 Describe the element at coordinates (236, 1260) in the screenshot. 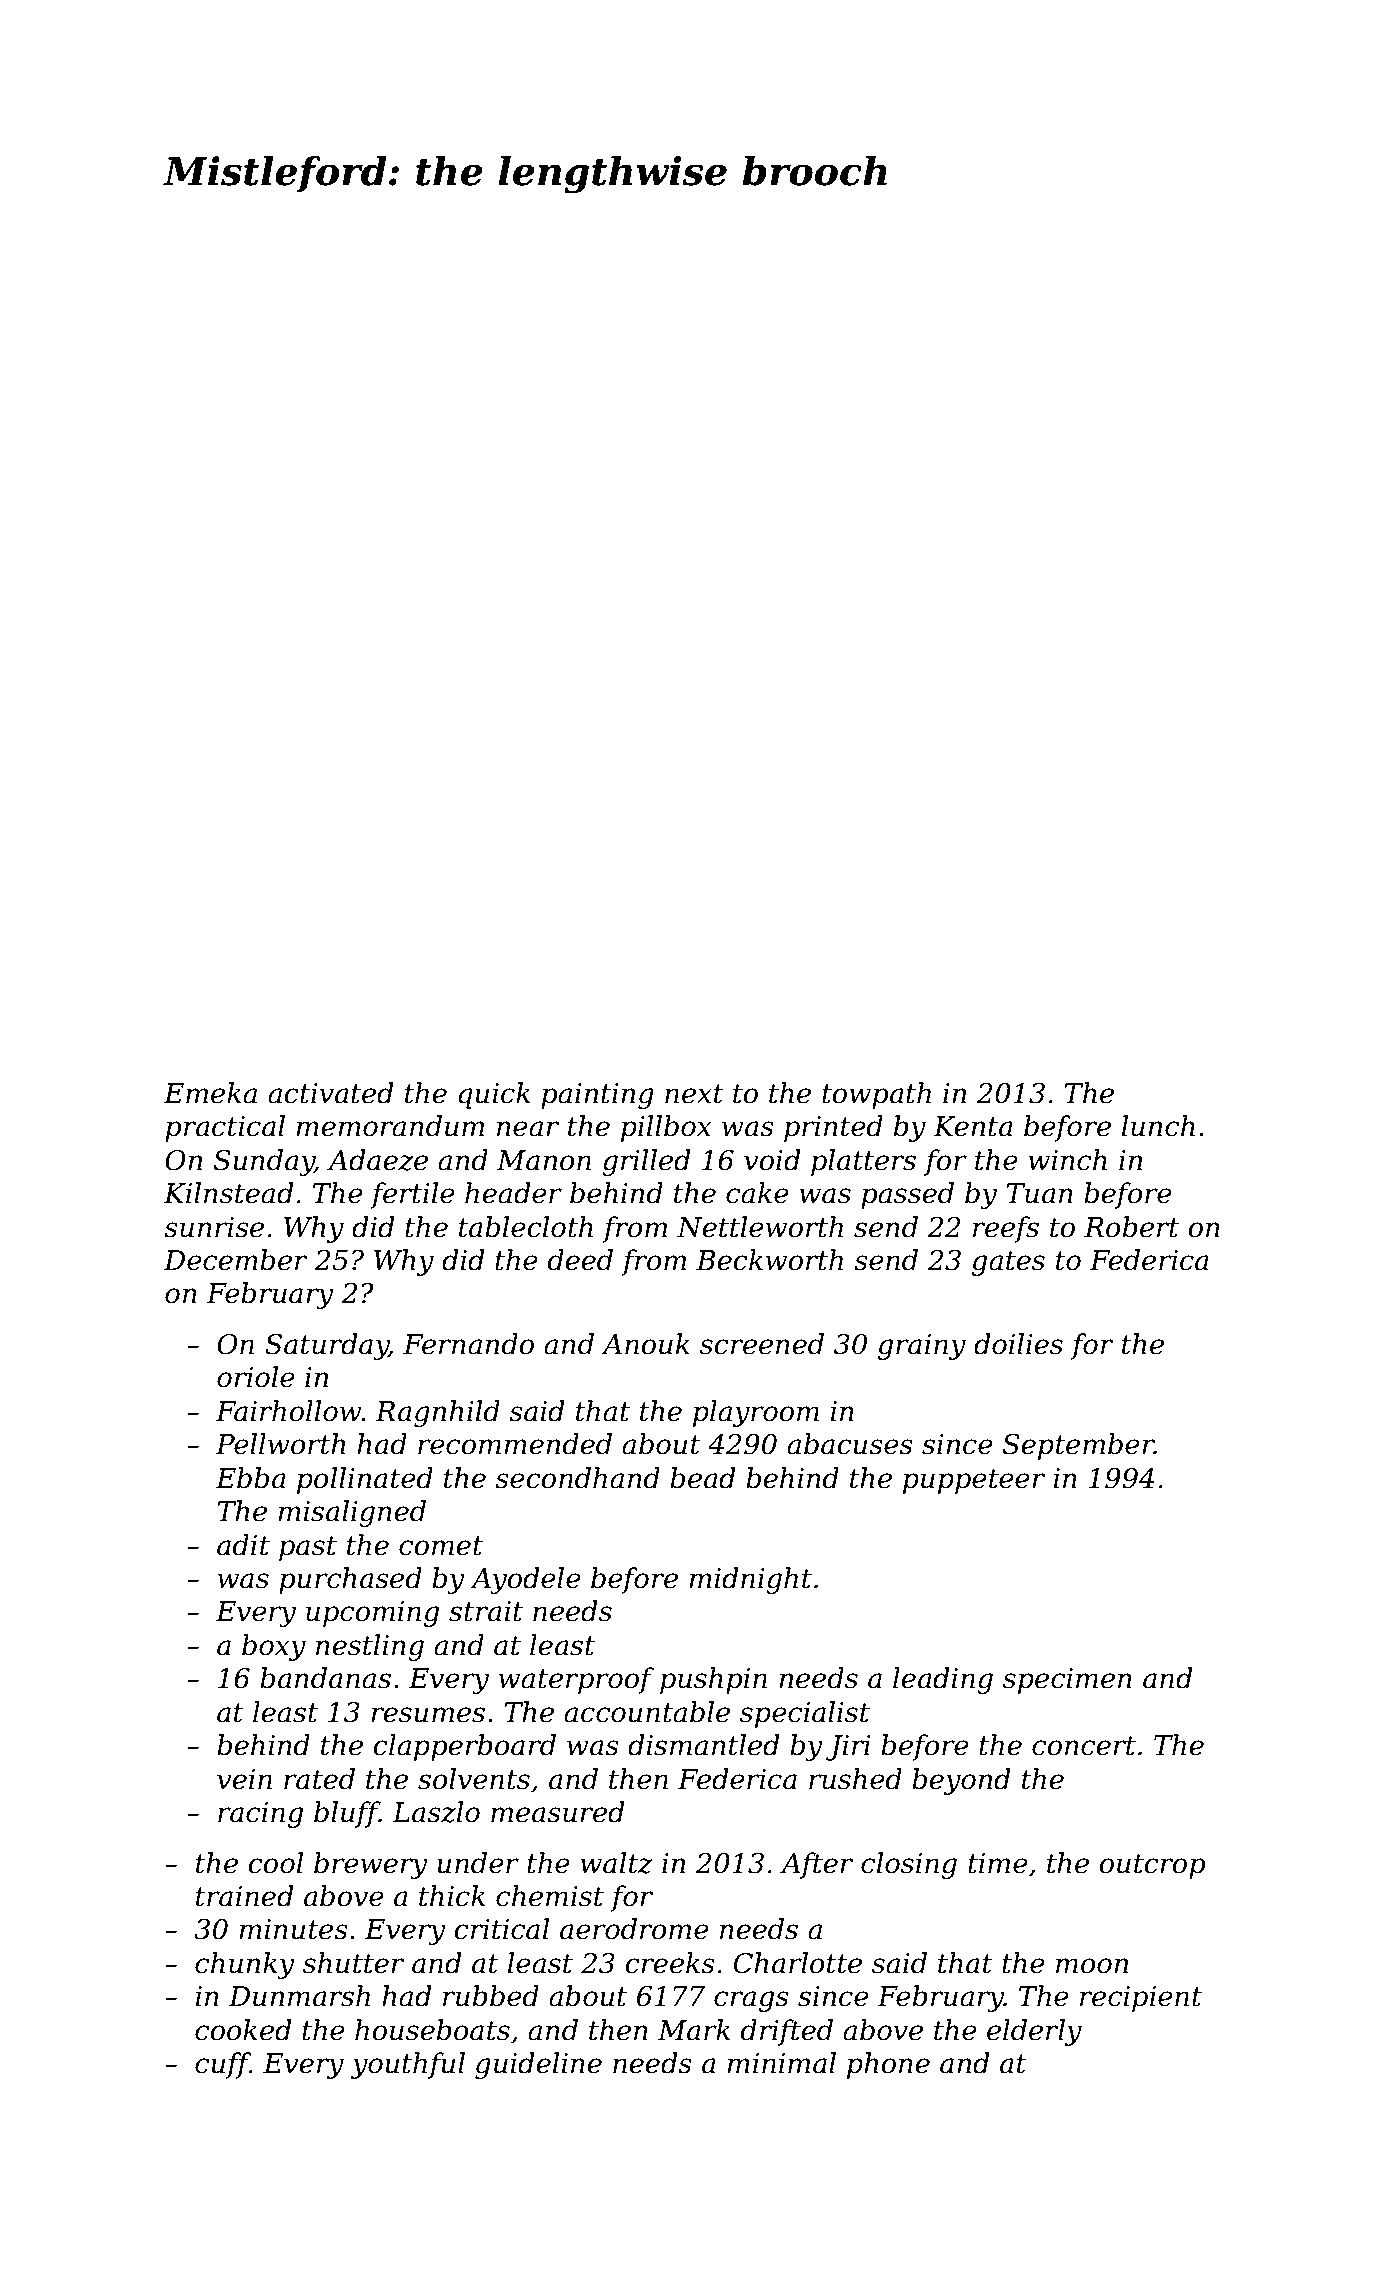

I see `December` at that location.
